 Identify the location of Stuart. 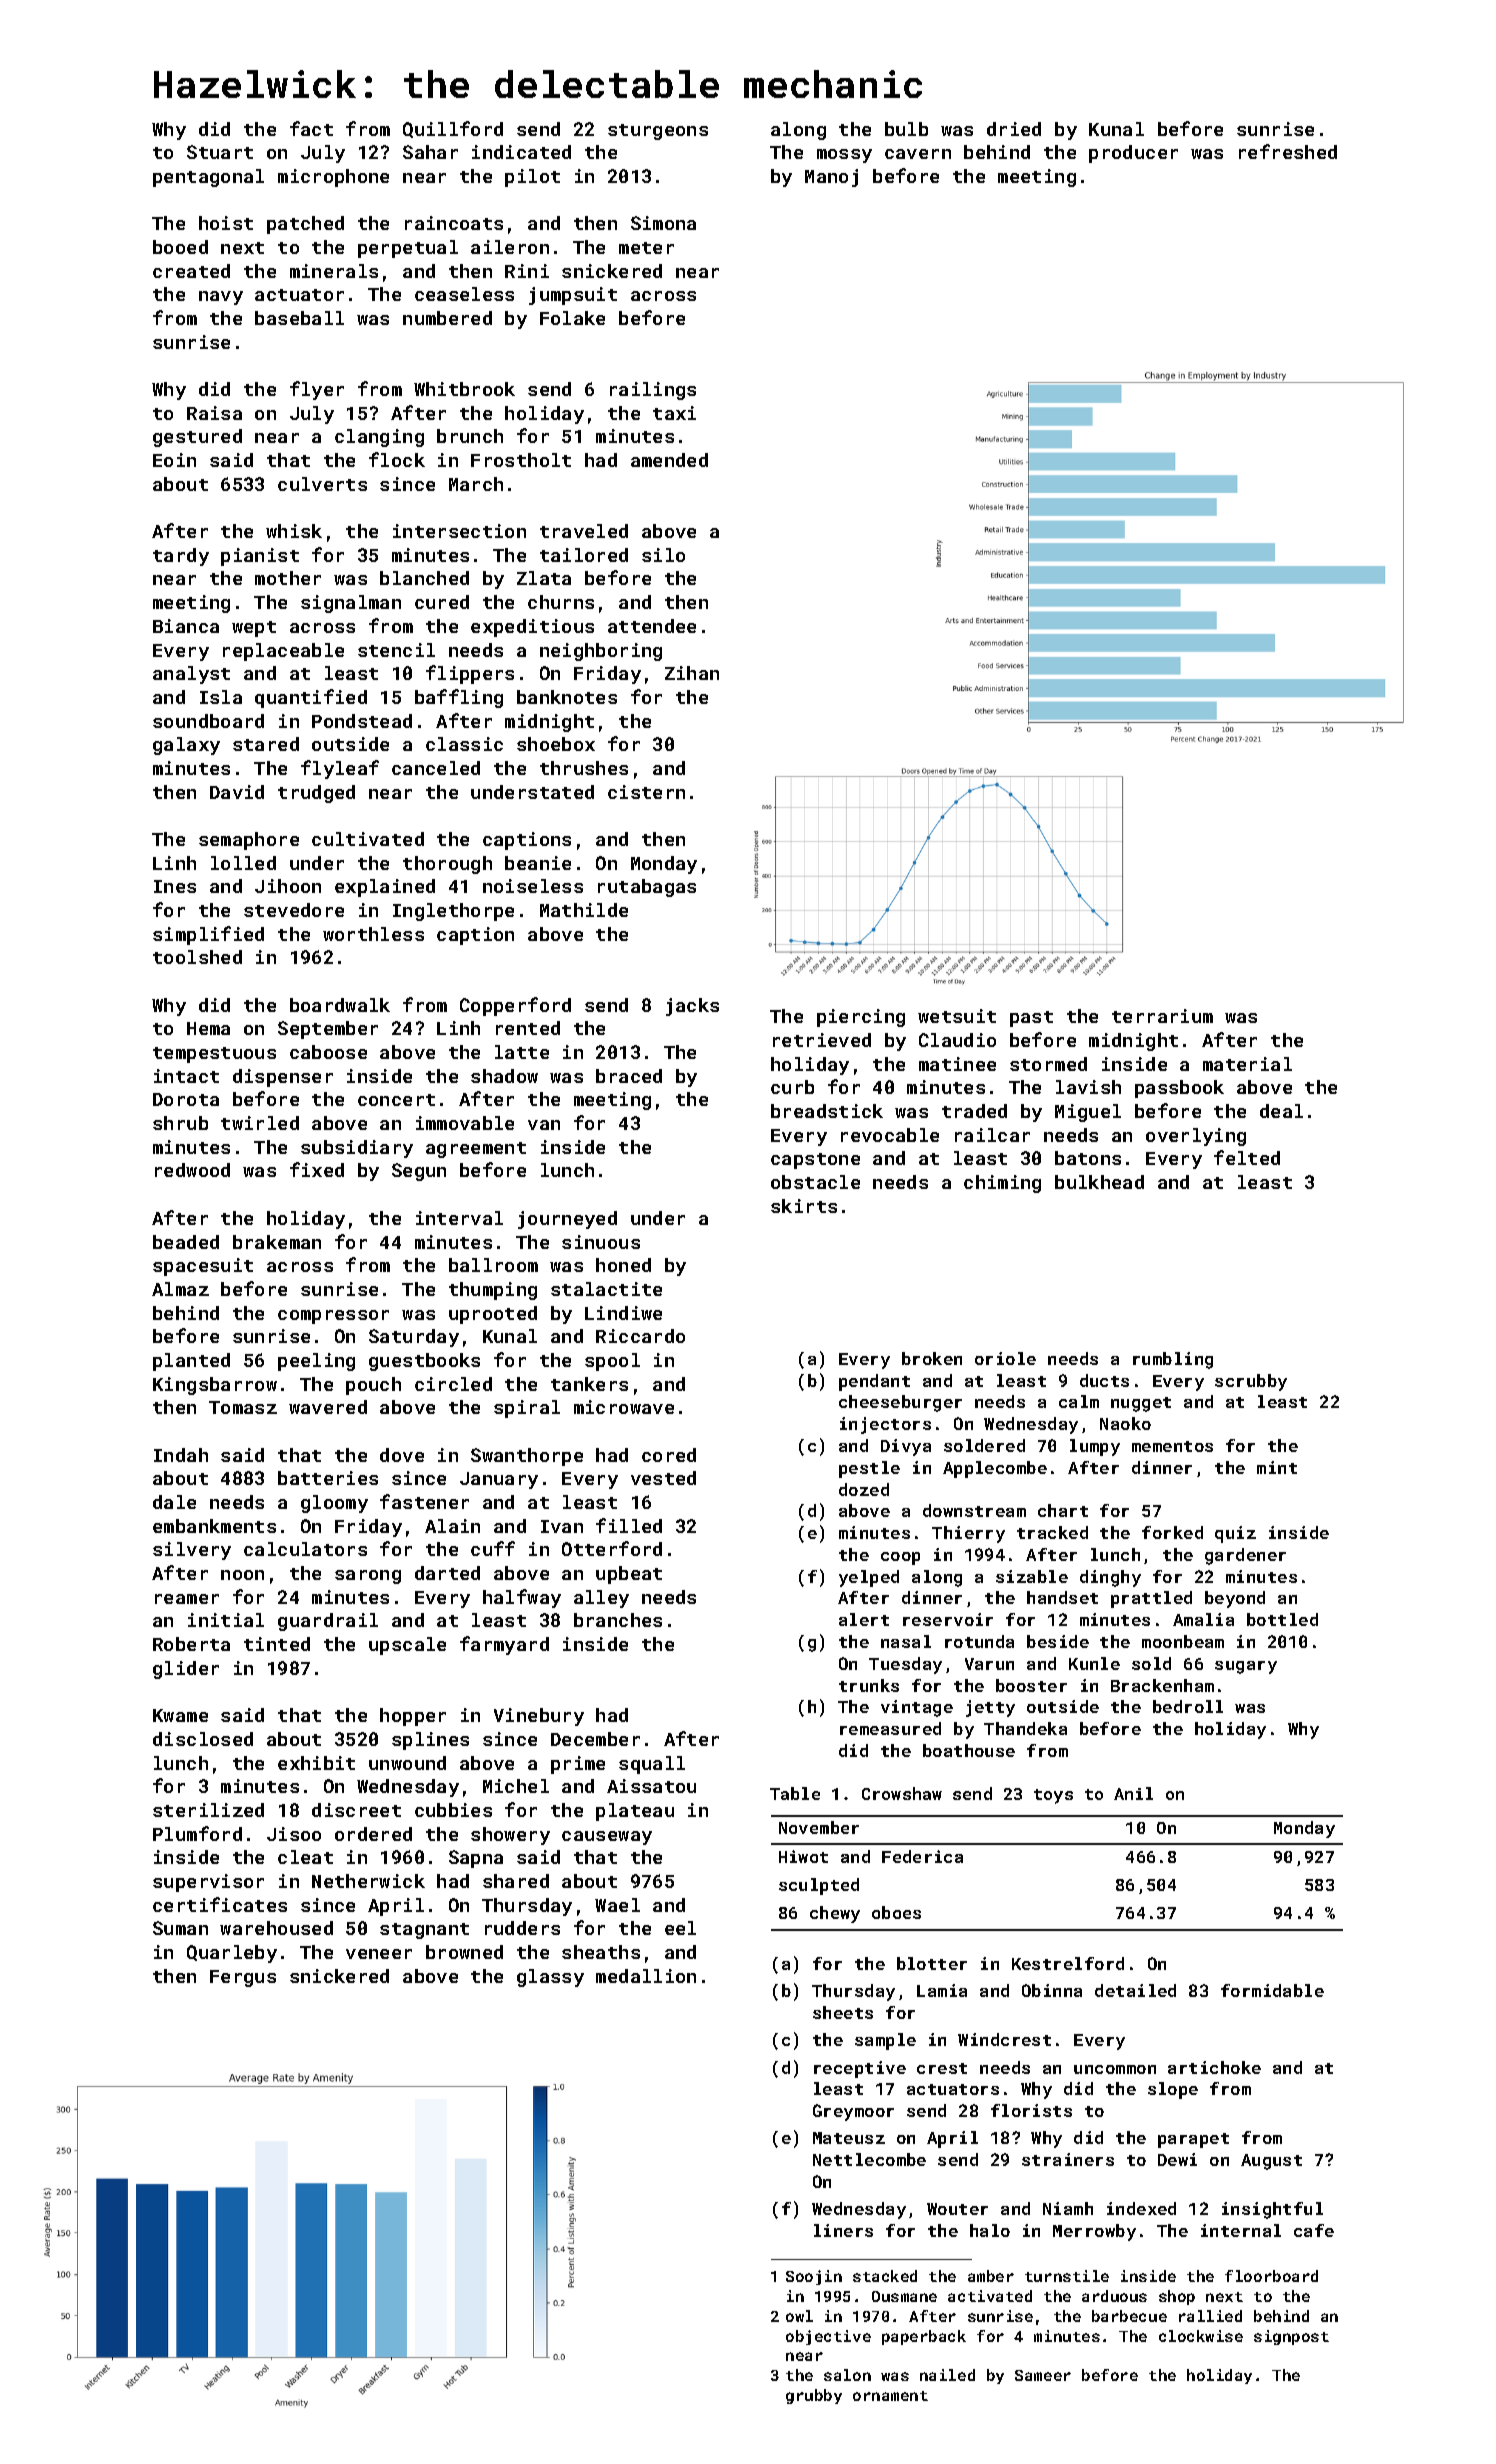
(220, 152).
